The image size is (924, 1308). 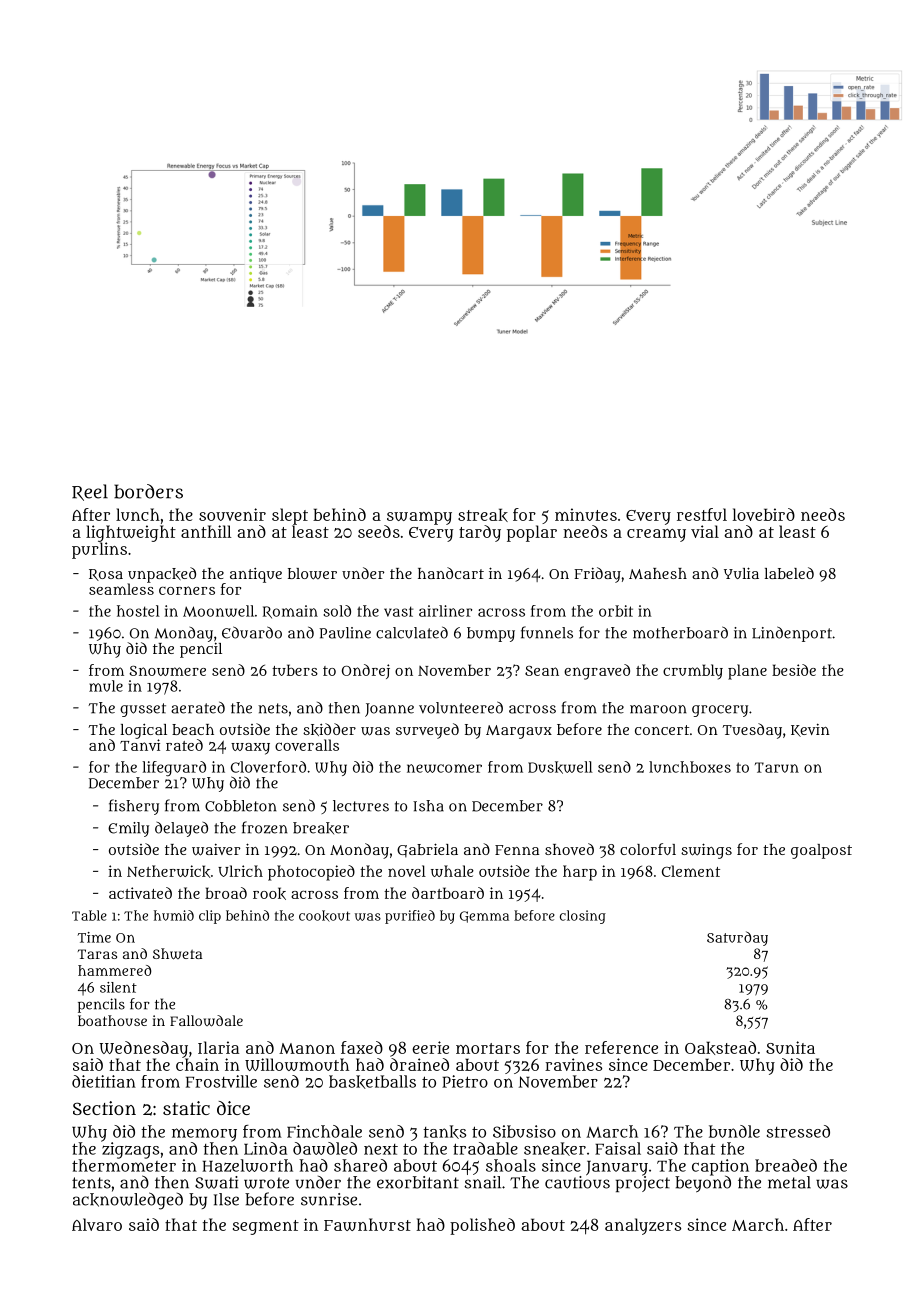 What do you see at coordinates (419, 1064) in the page?
I see `drained` at bounding box center [419, 1064].
